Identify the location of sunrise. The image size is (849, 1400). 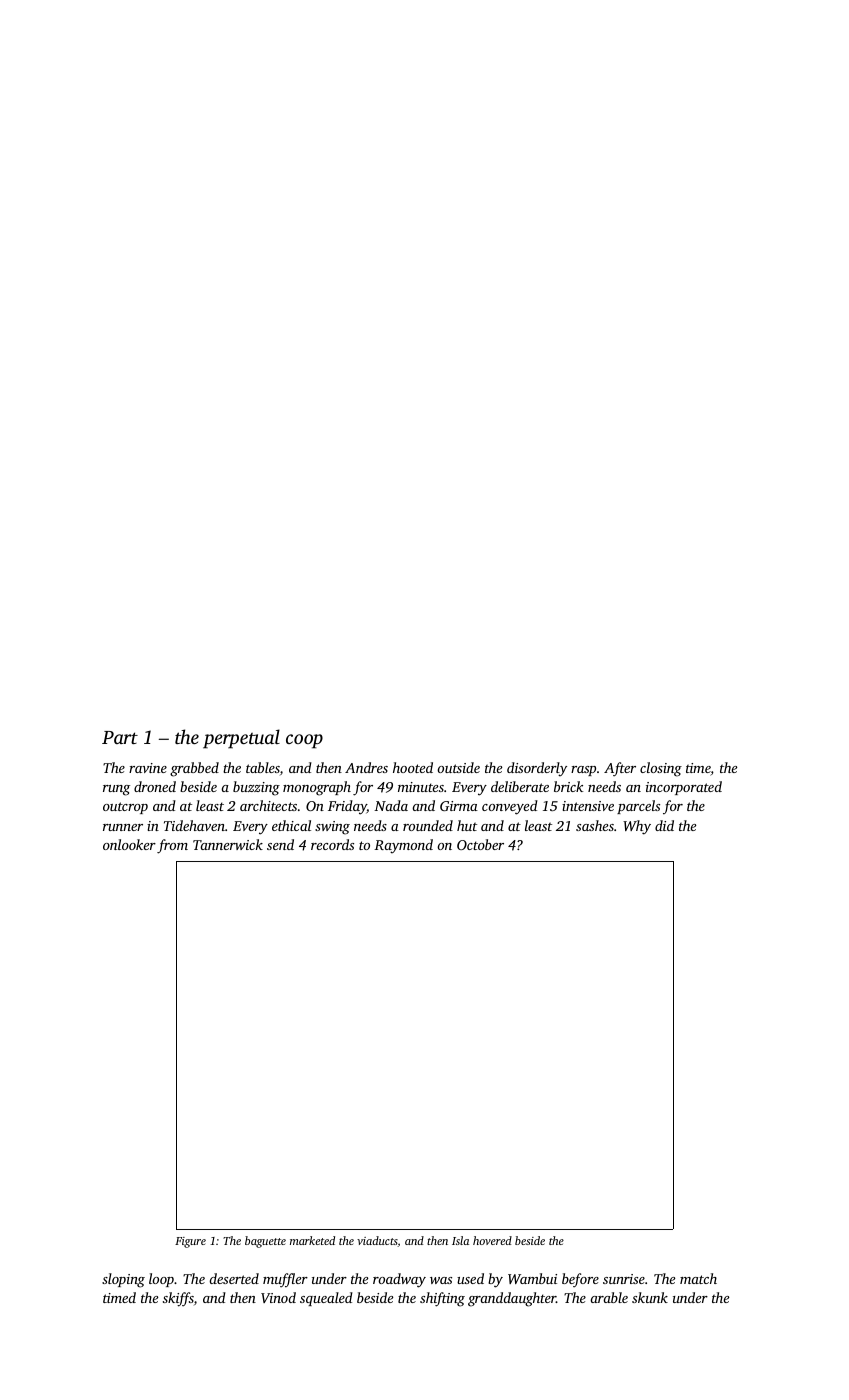
(624, 1279).
